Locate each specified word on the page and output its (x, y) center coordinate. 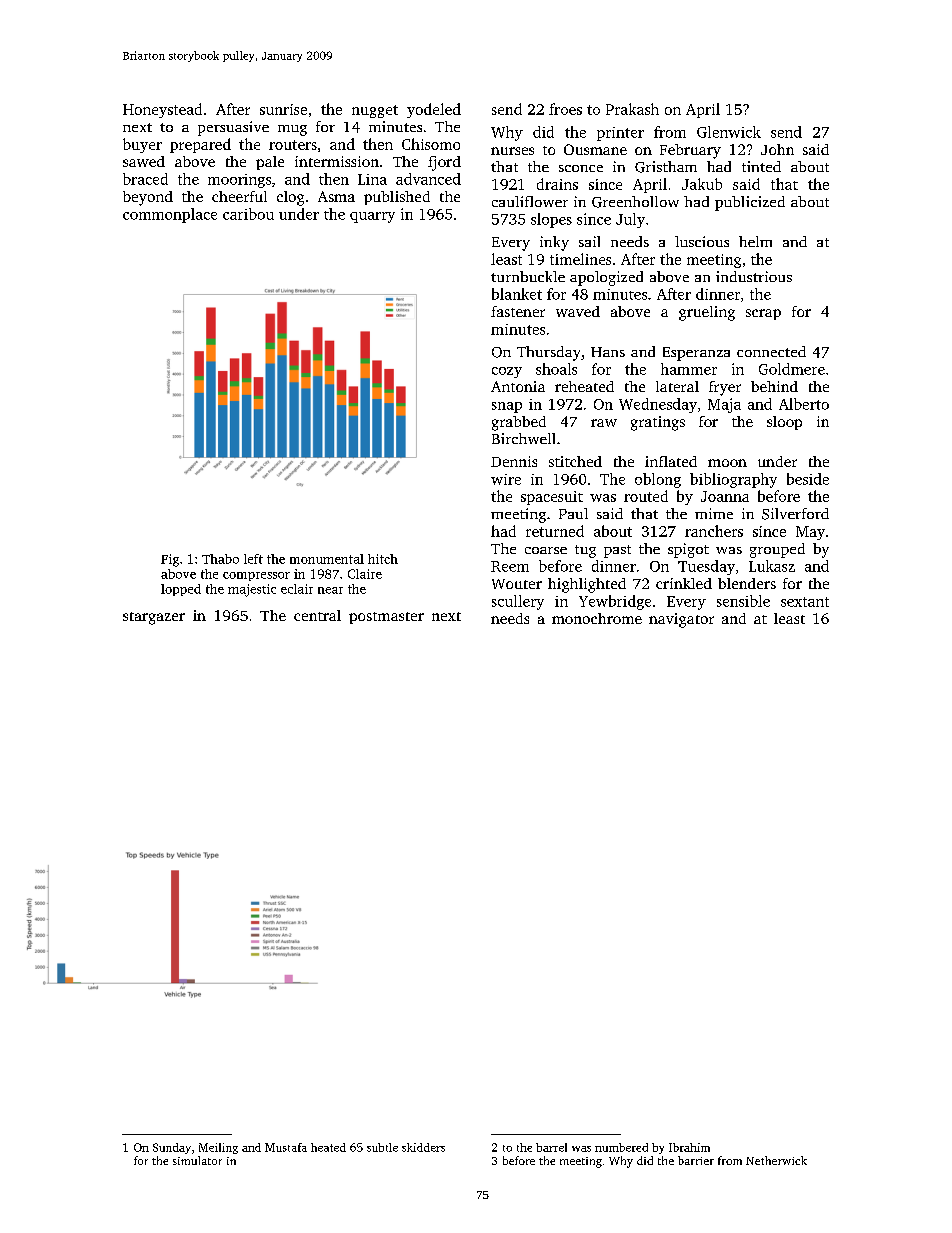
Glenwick (729, 132)
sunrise (283, 109)
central (317, 615)
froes (565, 109)
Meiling (218, 1148)
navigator (681, 620)
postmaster (386, 618)
